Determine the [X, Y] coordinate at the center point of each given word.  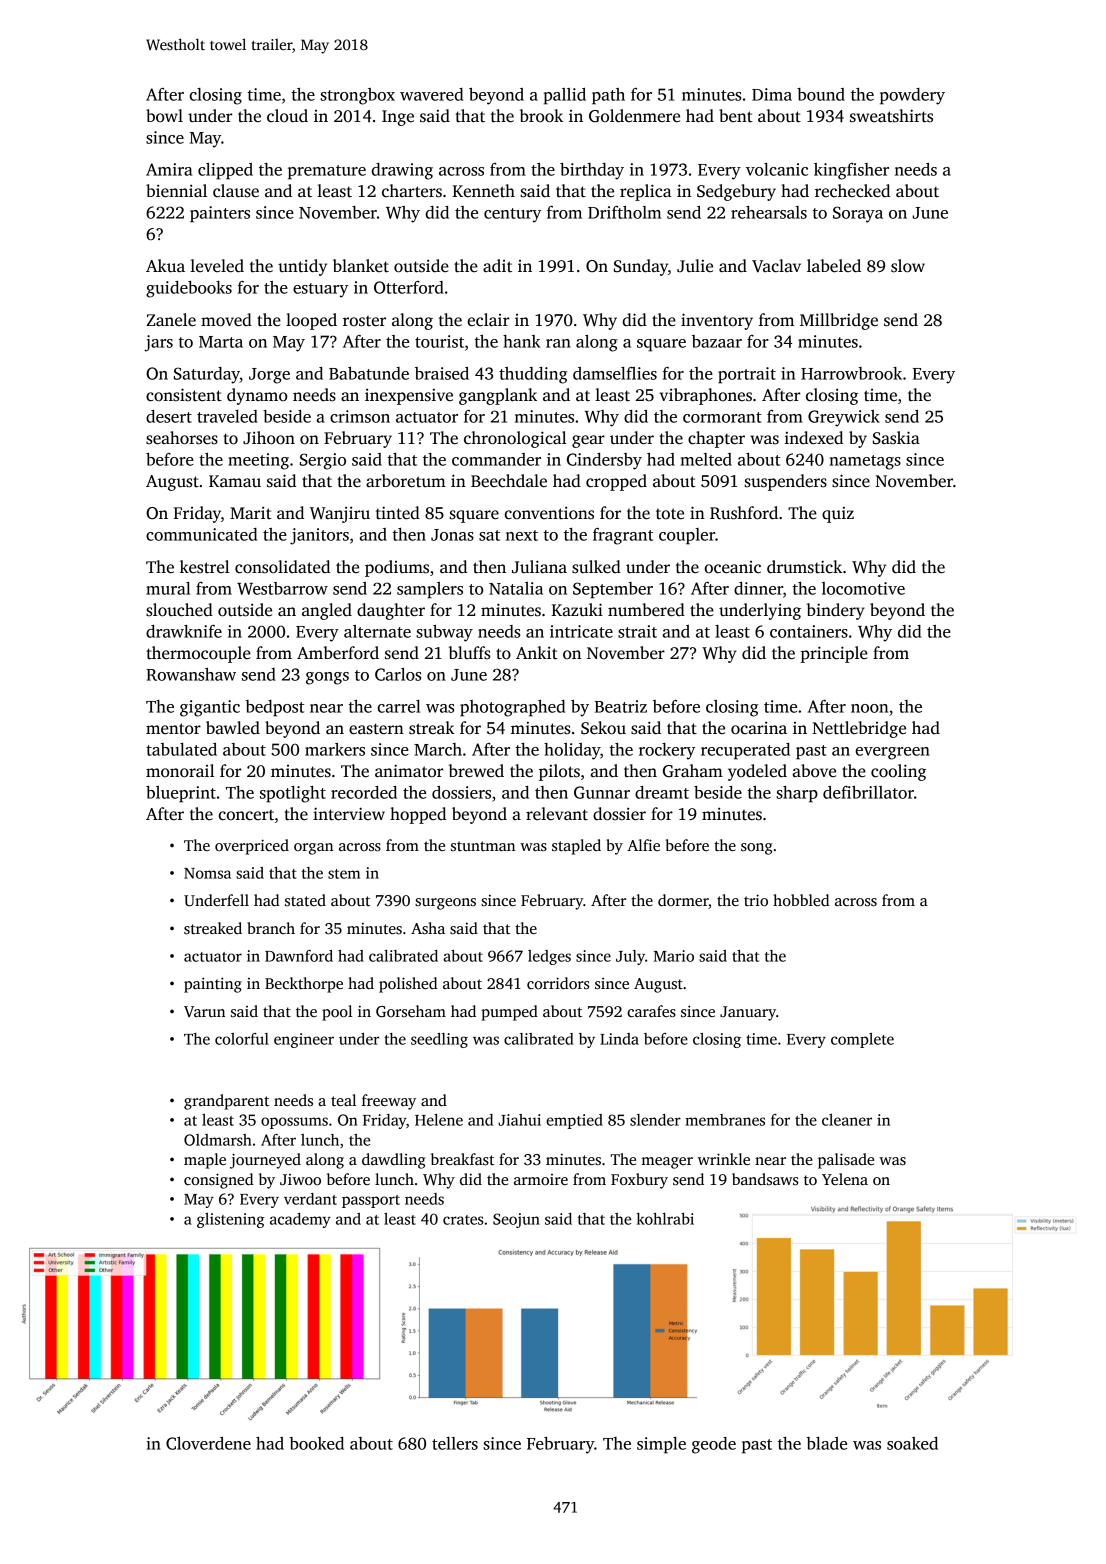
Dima [772, 94]
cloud [287, 116]
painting [213, 985]
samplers [430, 590]
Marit [251, 512]
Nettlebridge [859, 729]
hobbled [801, 900]
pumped [509, 1013]
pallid [565, 96]
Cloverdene [208, 1443]
